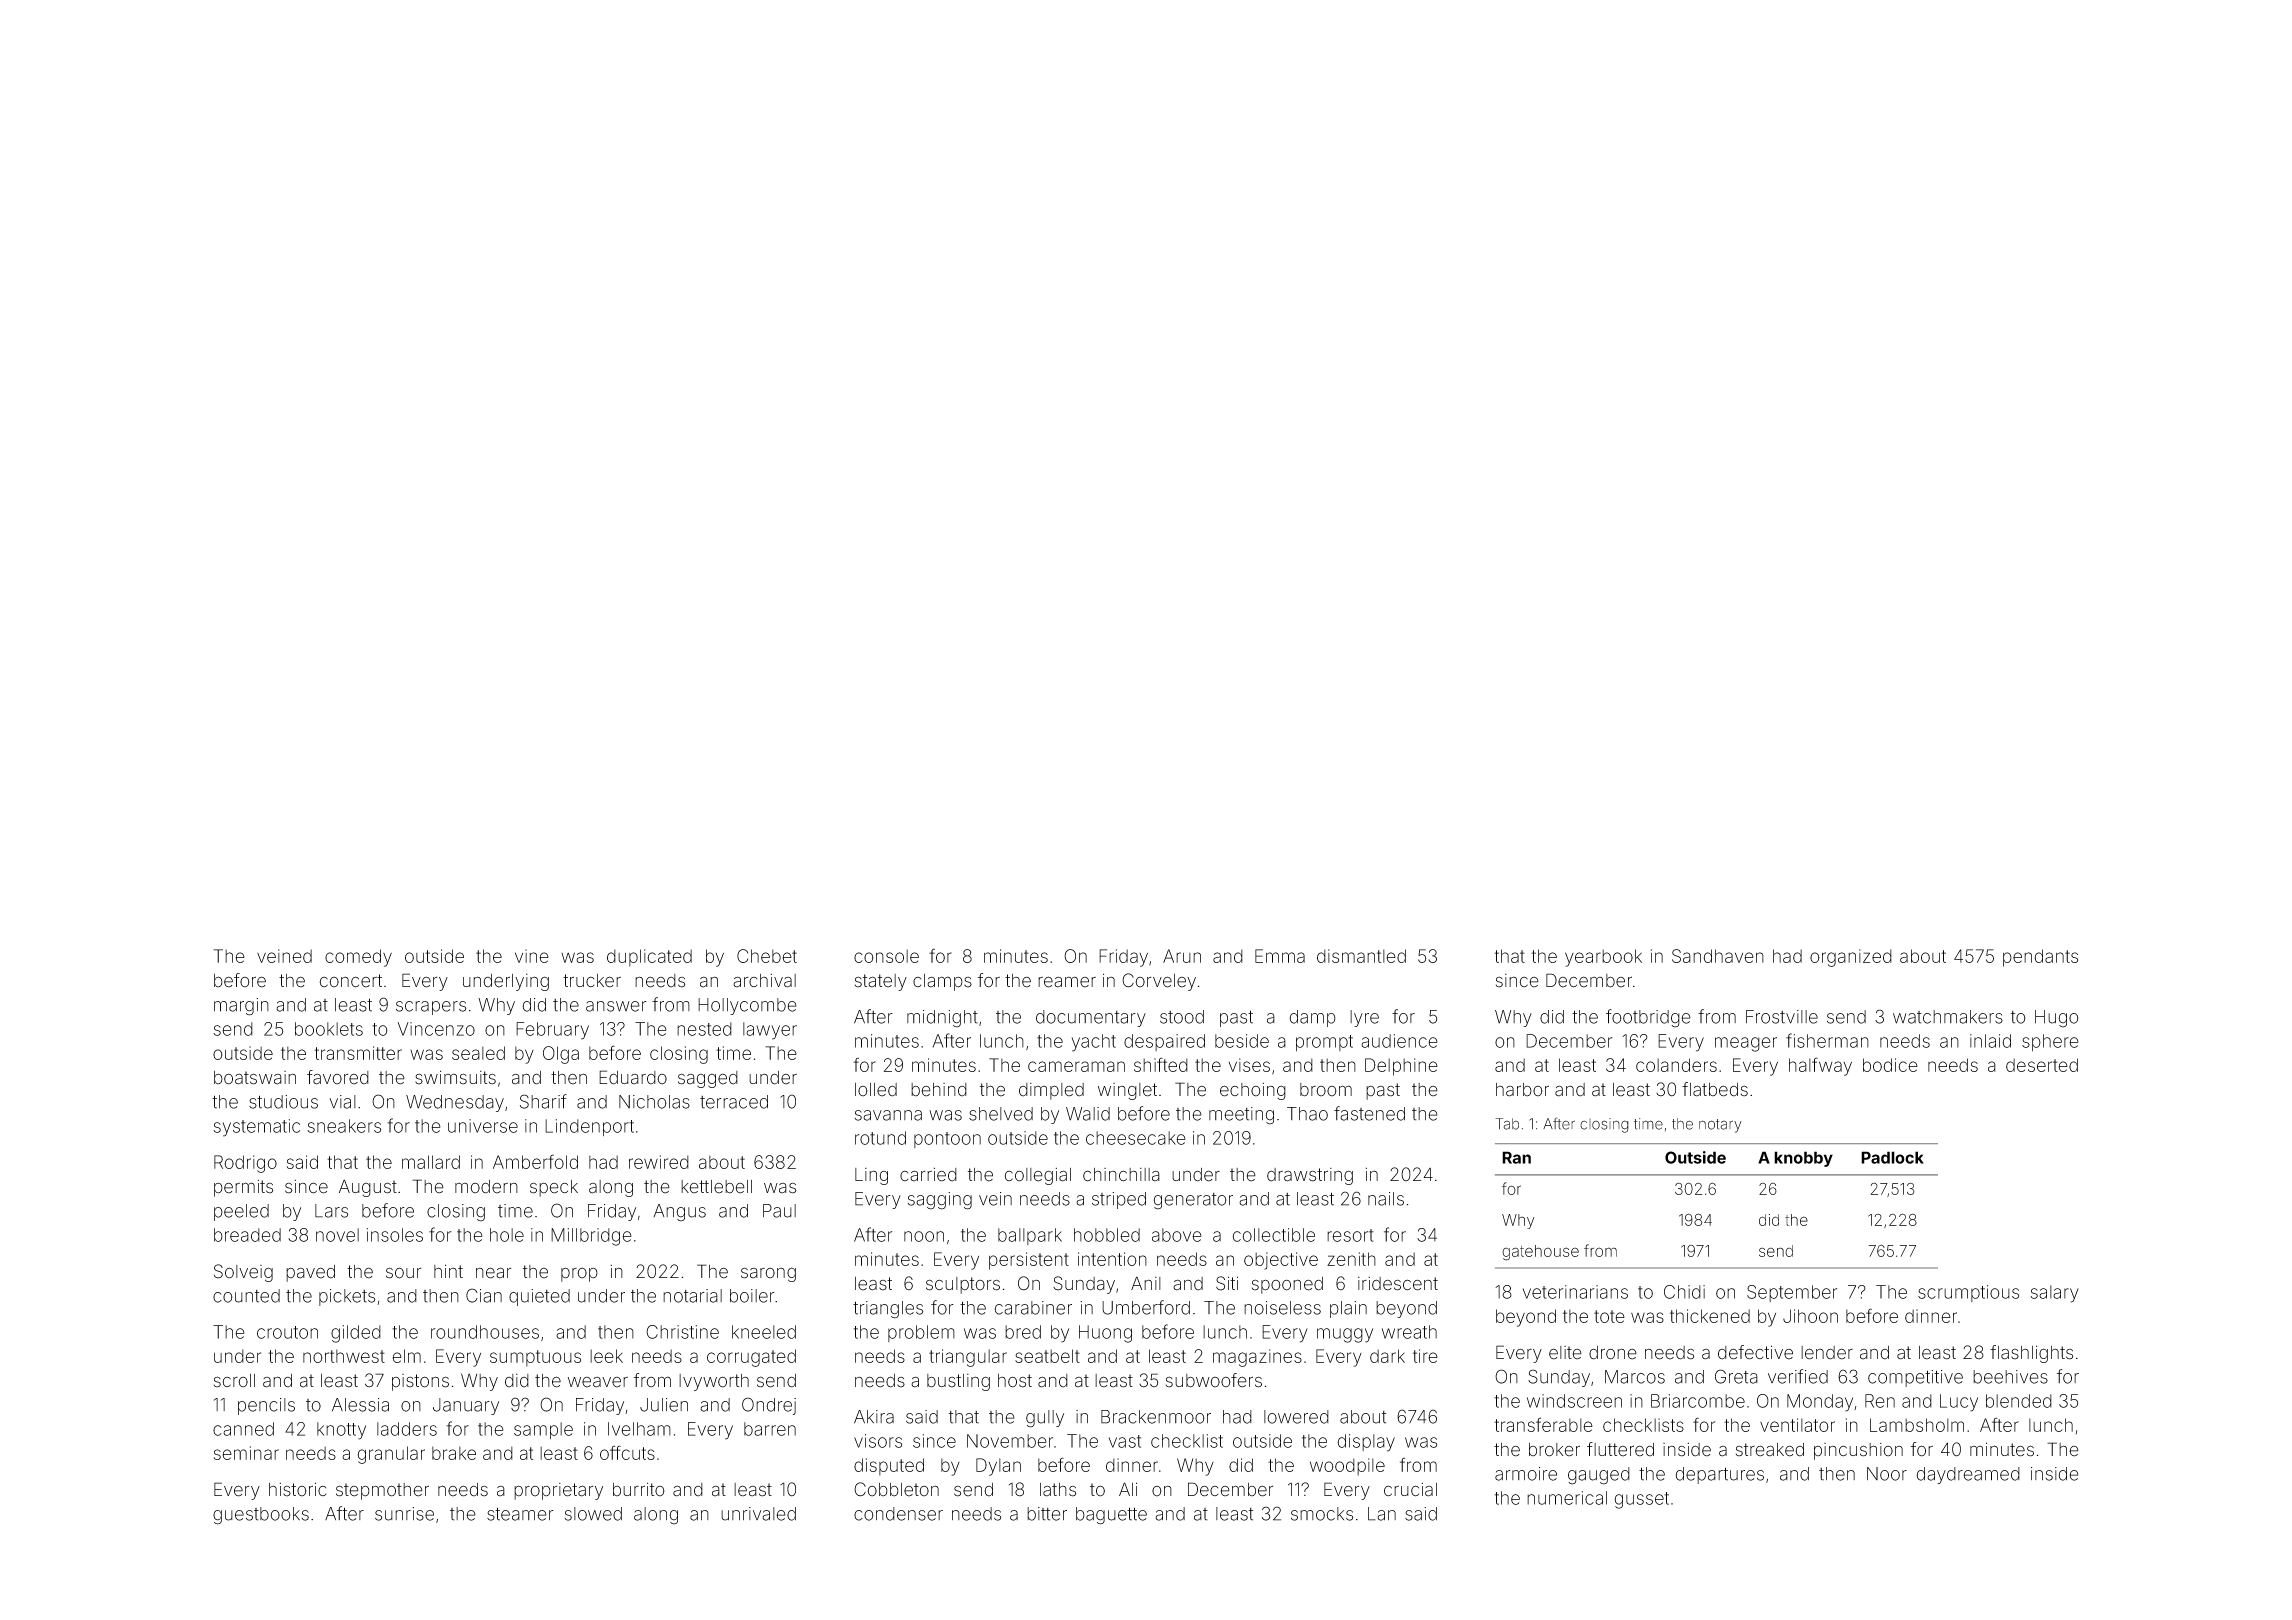 This document has height=1620, width=2292. I want to click on Arun, so click(1182, 956).
